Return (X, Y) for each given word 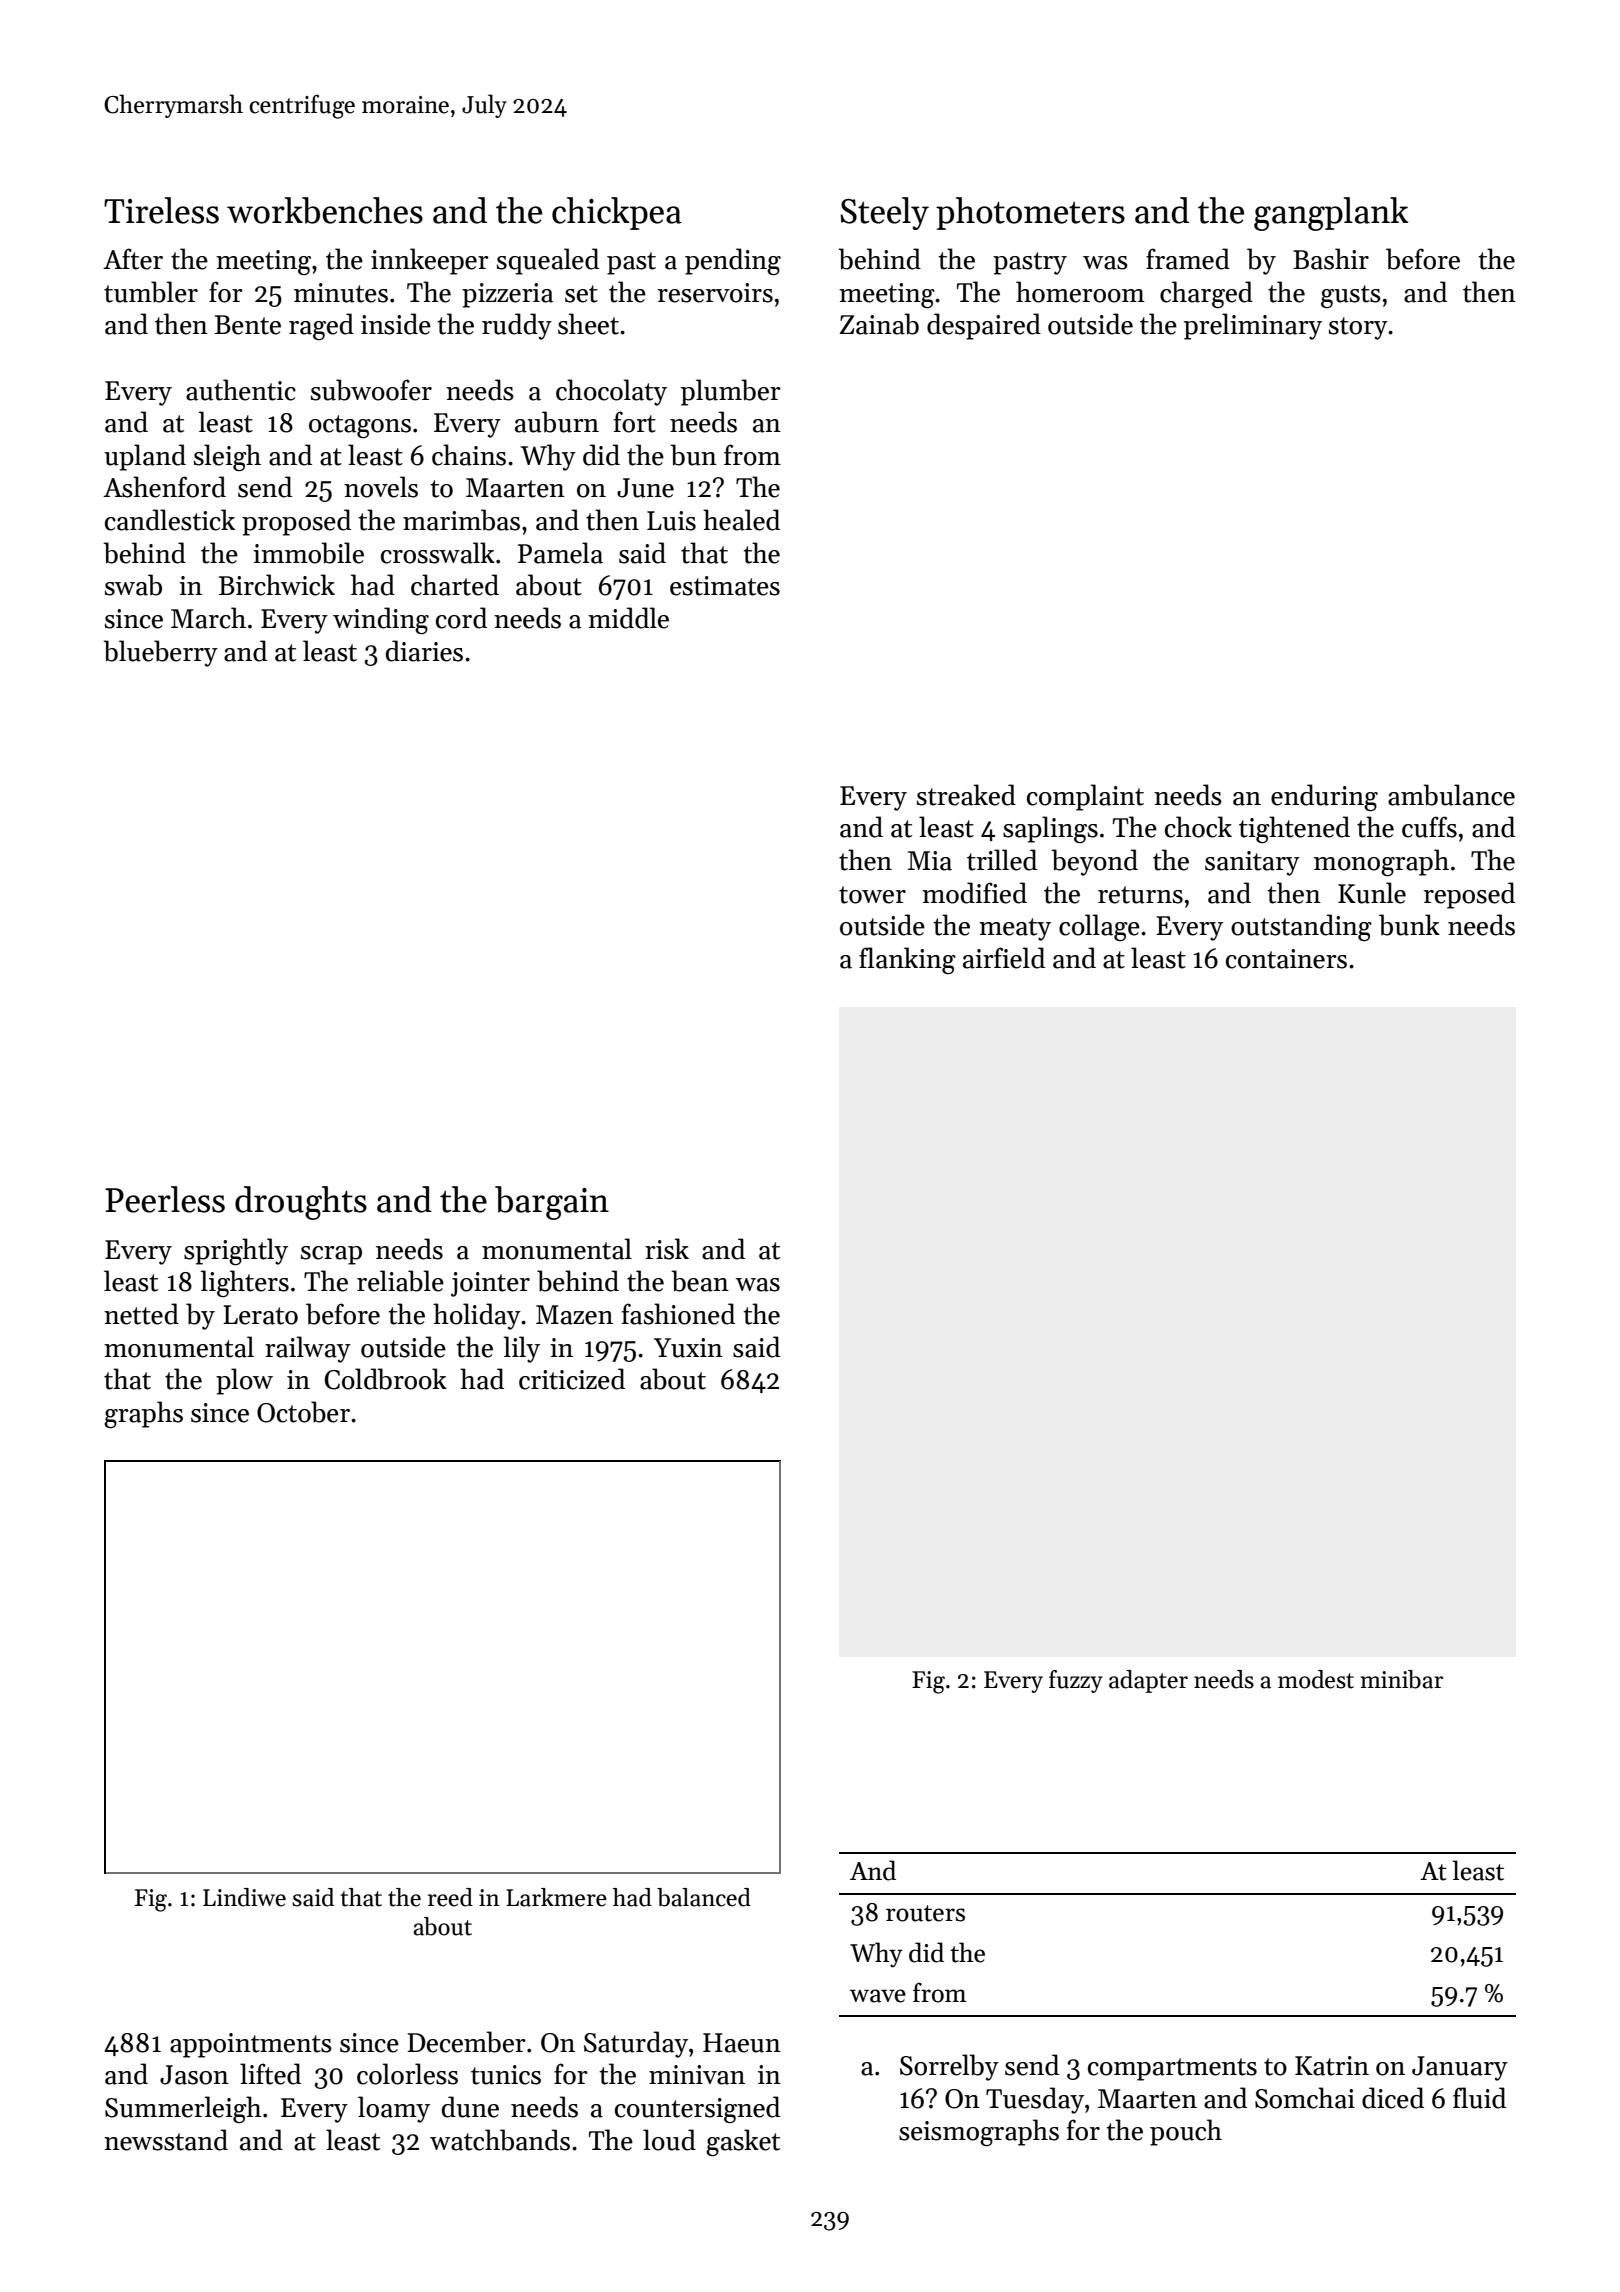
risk (667, 1249)
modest (1316, 1679)
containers (1286, 959)
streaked (966, 795)
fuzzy (1076, 1681)
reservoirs (715, 293)
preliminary (1253, 326)
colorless (407, 2074)
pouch (1186, 2132)
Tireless (161, 210)
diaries (424, 651)
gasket (743, 2142)
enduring (1324, 797)
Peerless (165, 1199)
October (303, 1412)
